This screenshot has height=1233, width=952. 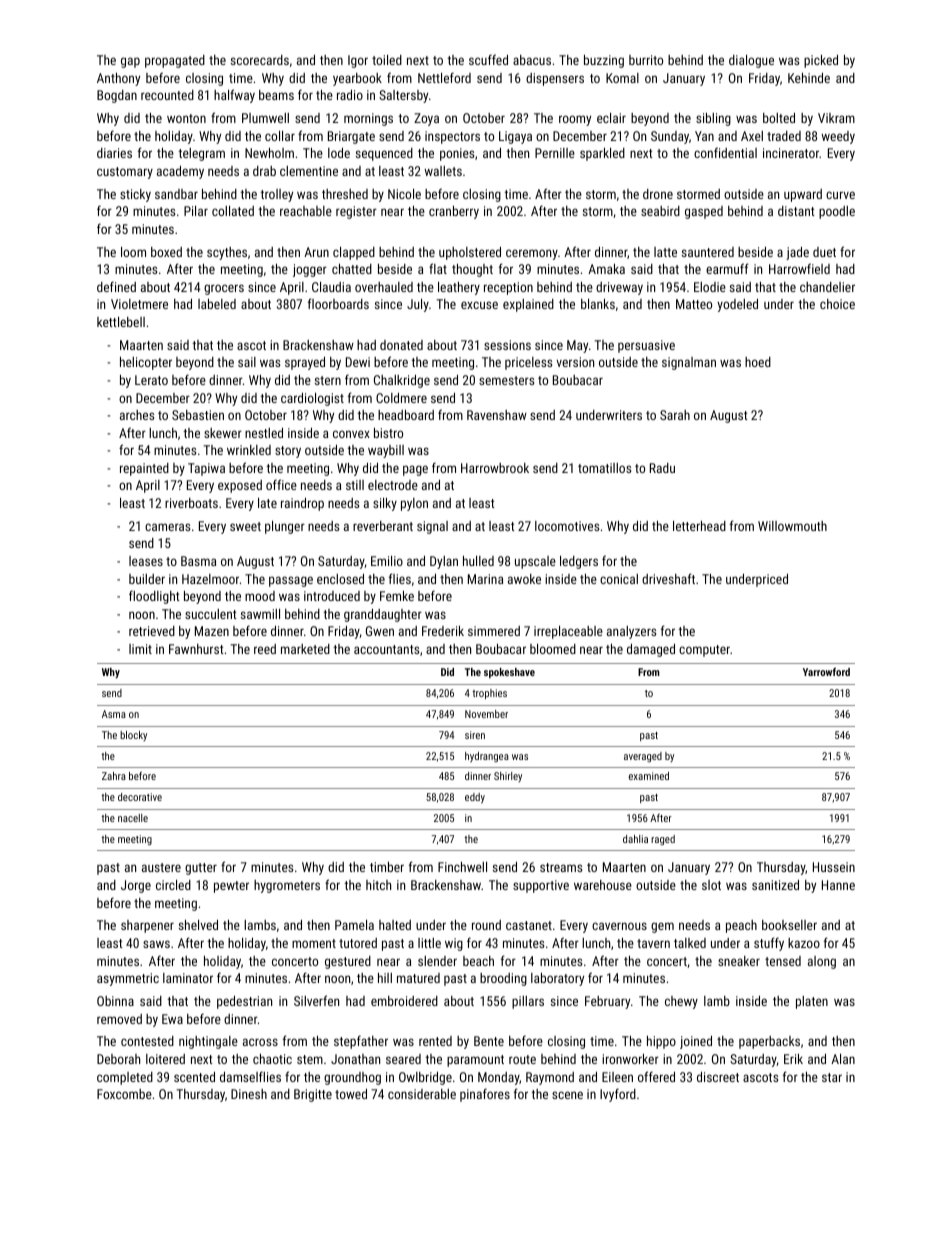 What do you see at coordinates (135, 195) in the screenshot?
I see `sticky` at bounding box center [135, 195].
